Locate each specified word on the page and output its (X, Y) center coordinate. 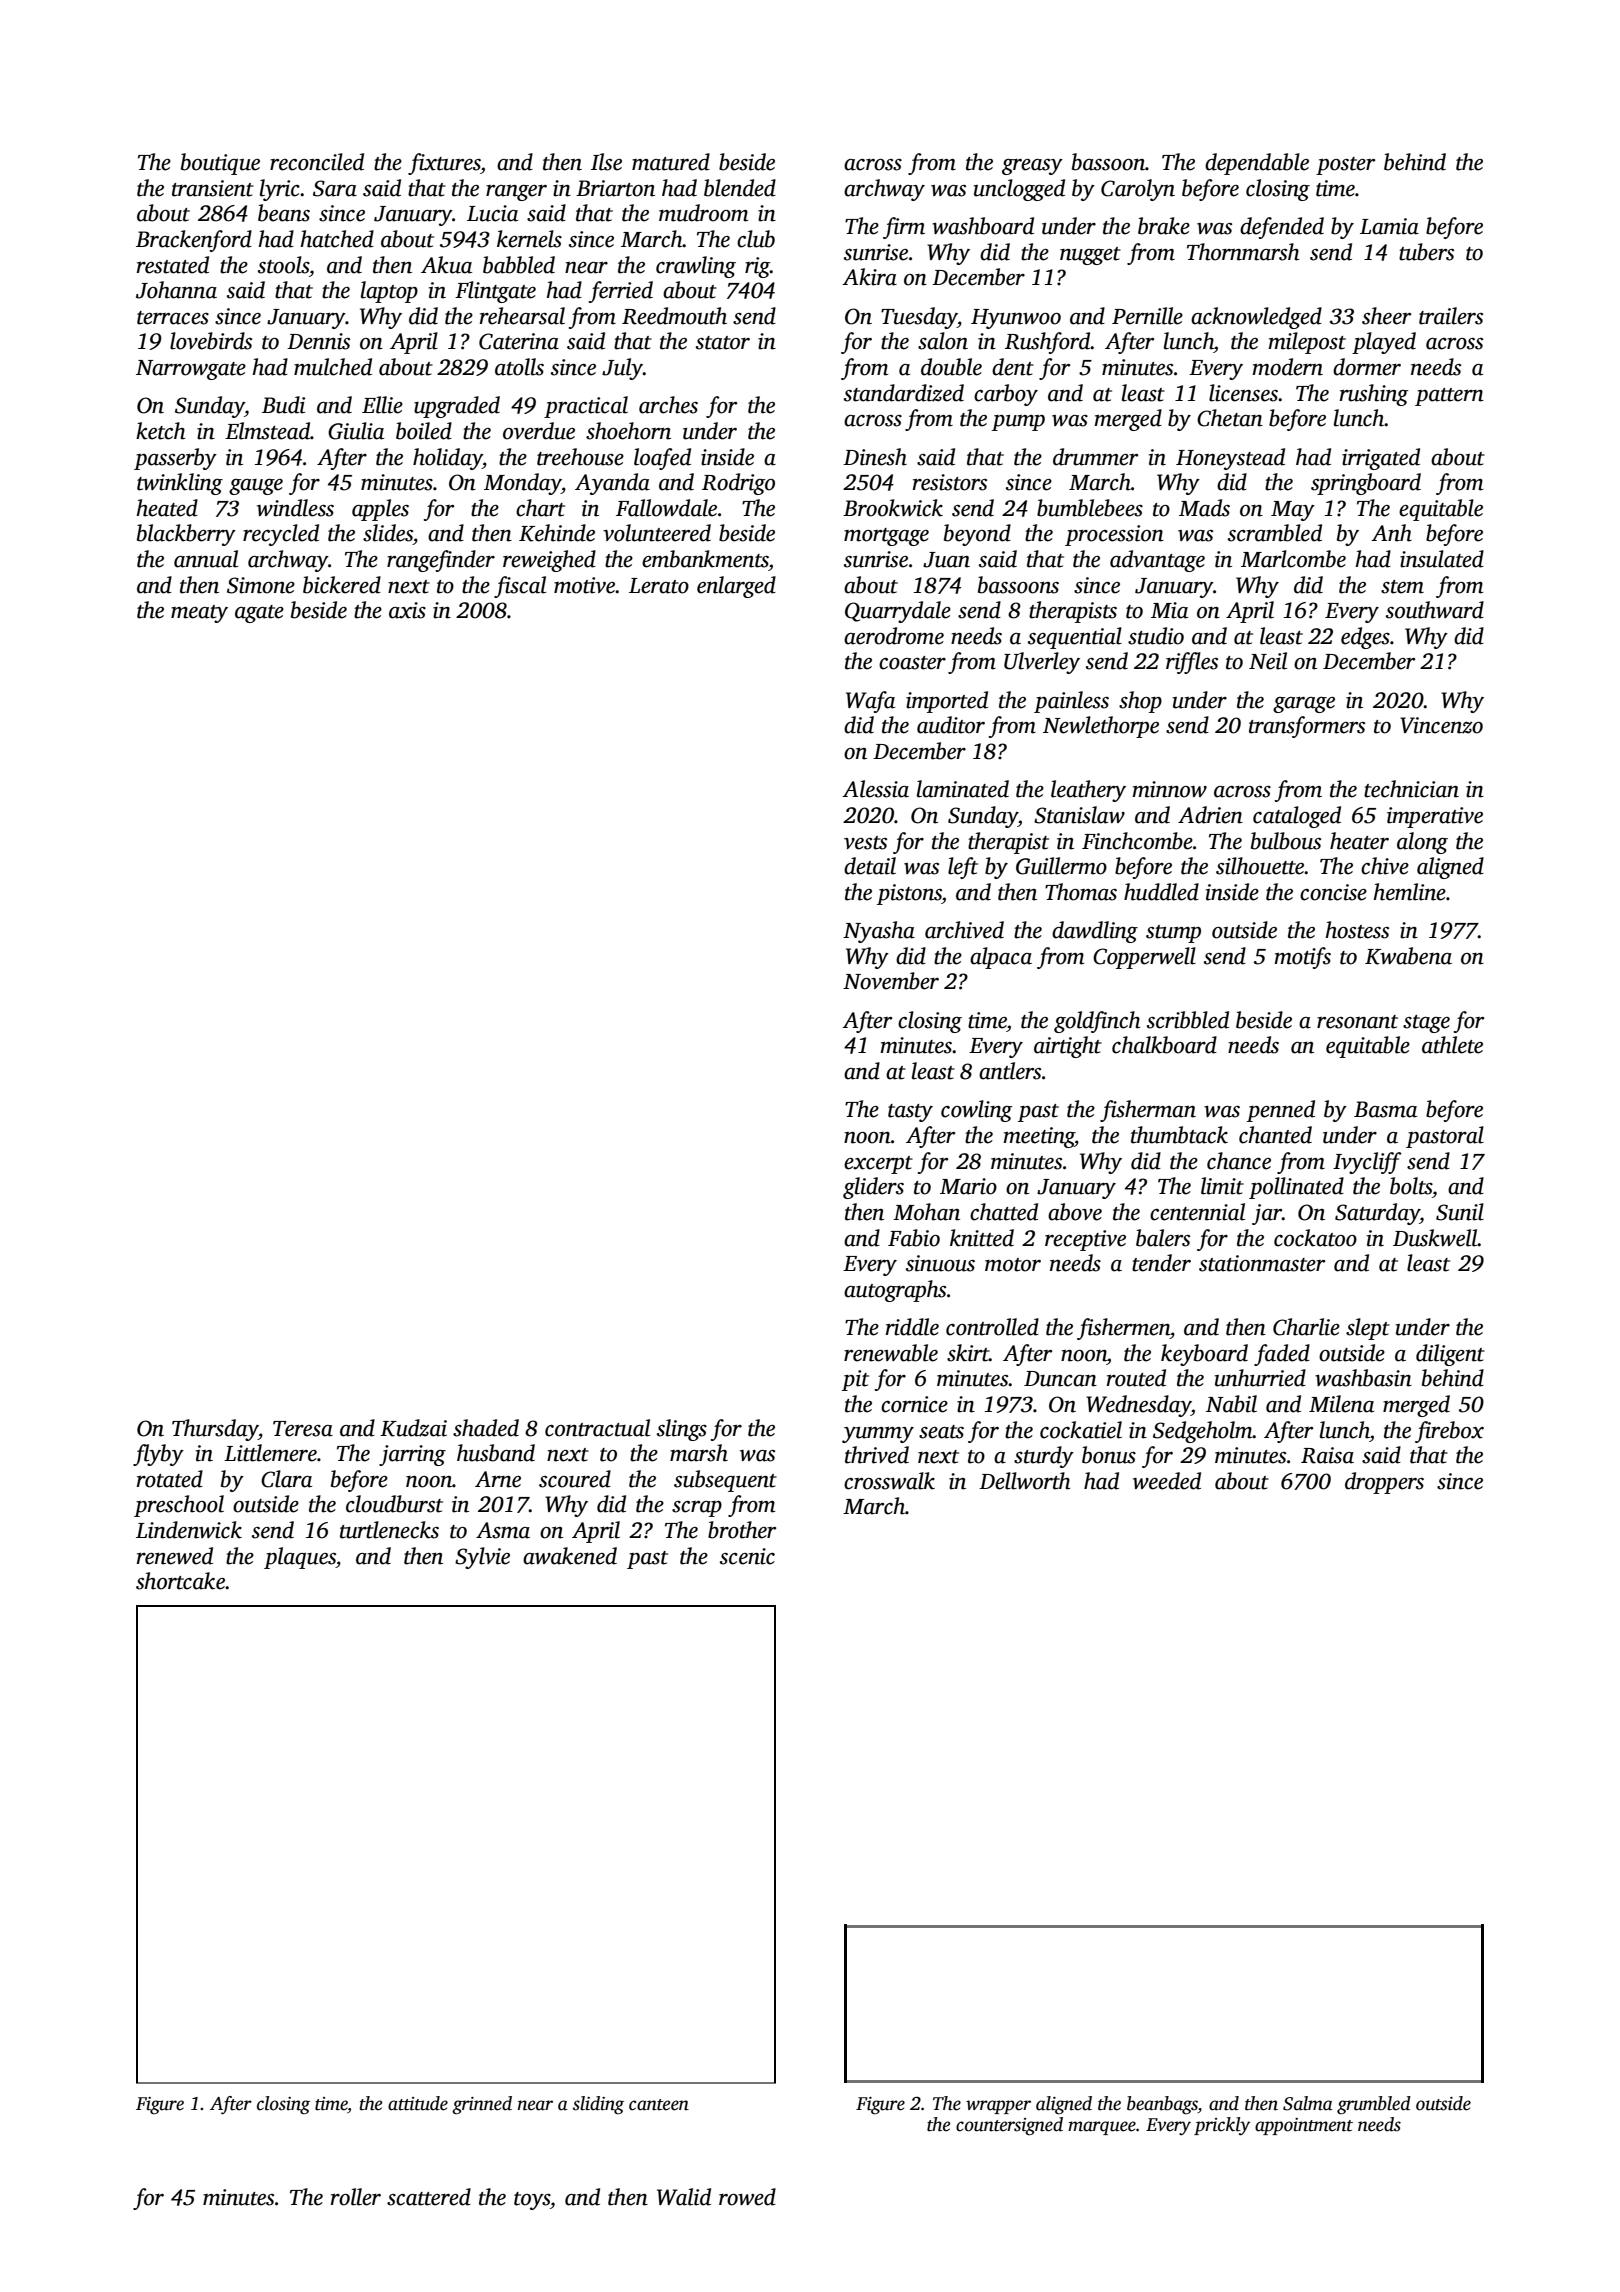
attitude (418, 2103)
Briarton (615, 188)
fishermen (1123, 1329)
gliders (873, 1188)
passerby (175, 459)
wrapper (998, 2107)
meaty (199, 614)
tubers (1426, 252)
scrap (697, 1509)
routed (1136, 1378)
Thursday (215, 1430)
